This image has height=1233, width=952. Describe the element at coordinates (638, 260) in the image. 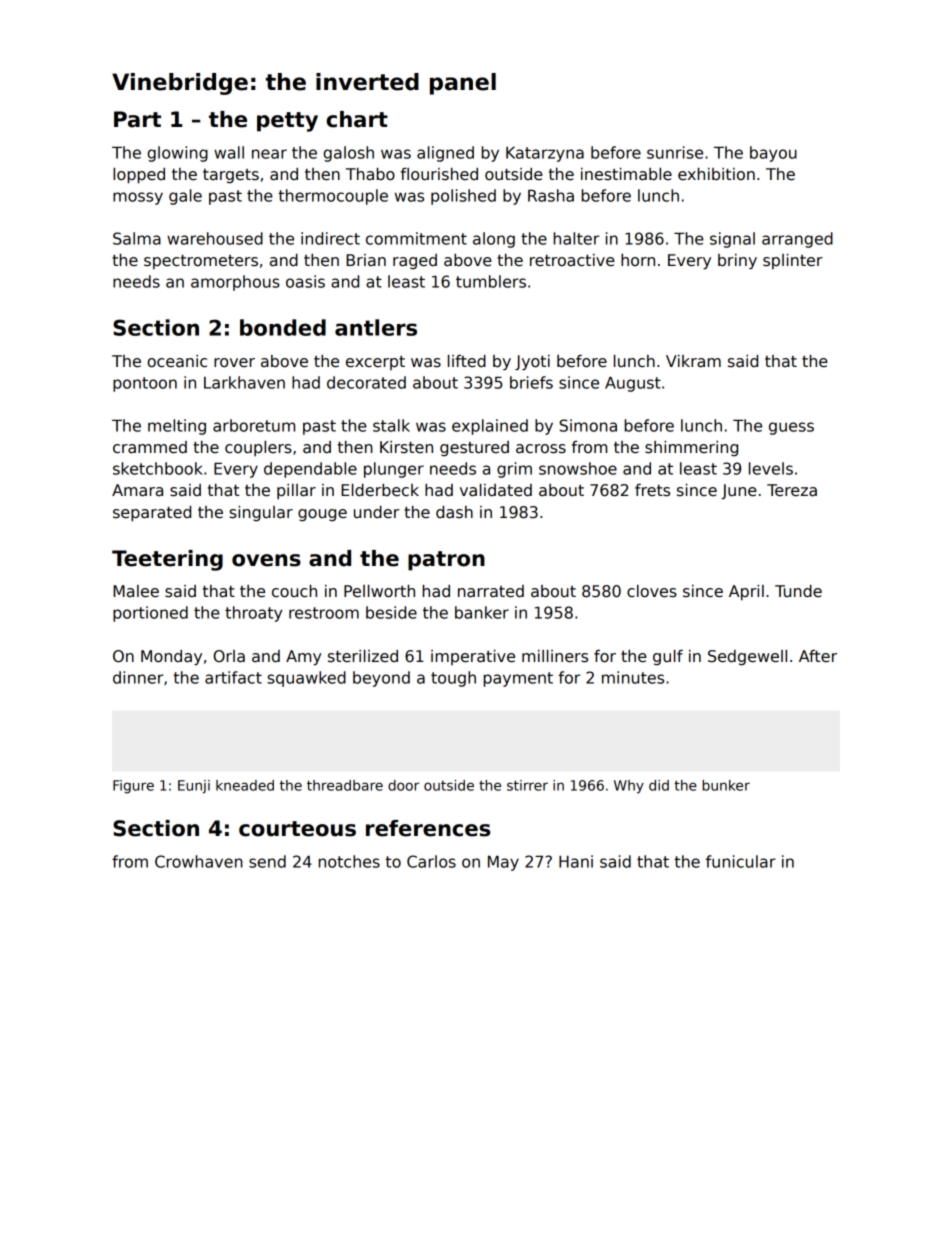

I see `horn` at that location.
